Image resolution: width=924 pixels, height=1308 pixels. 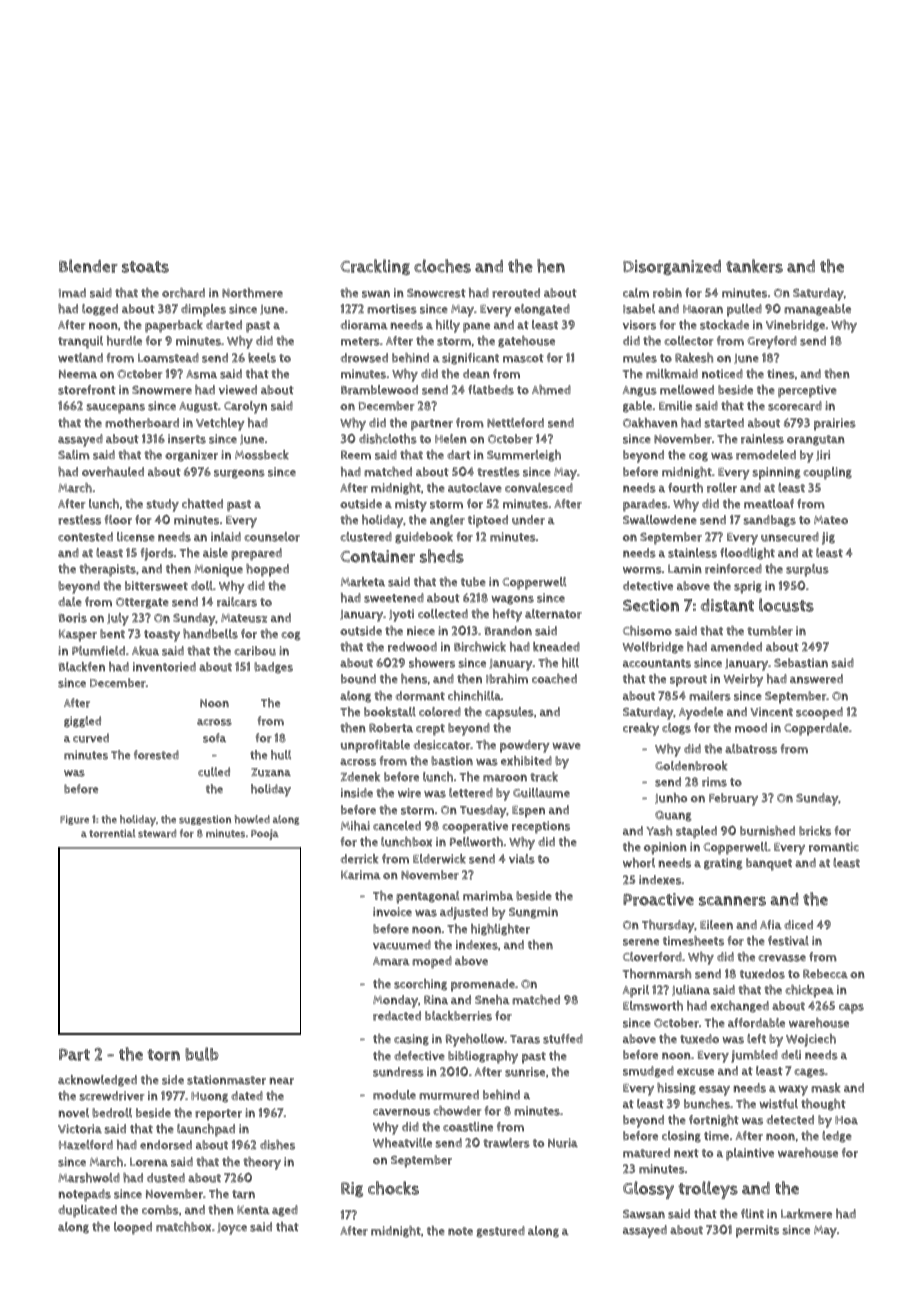 I want to click on coupling, so click(x=827, y=473).
